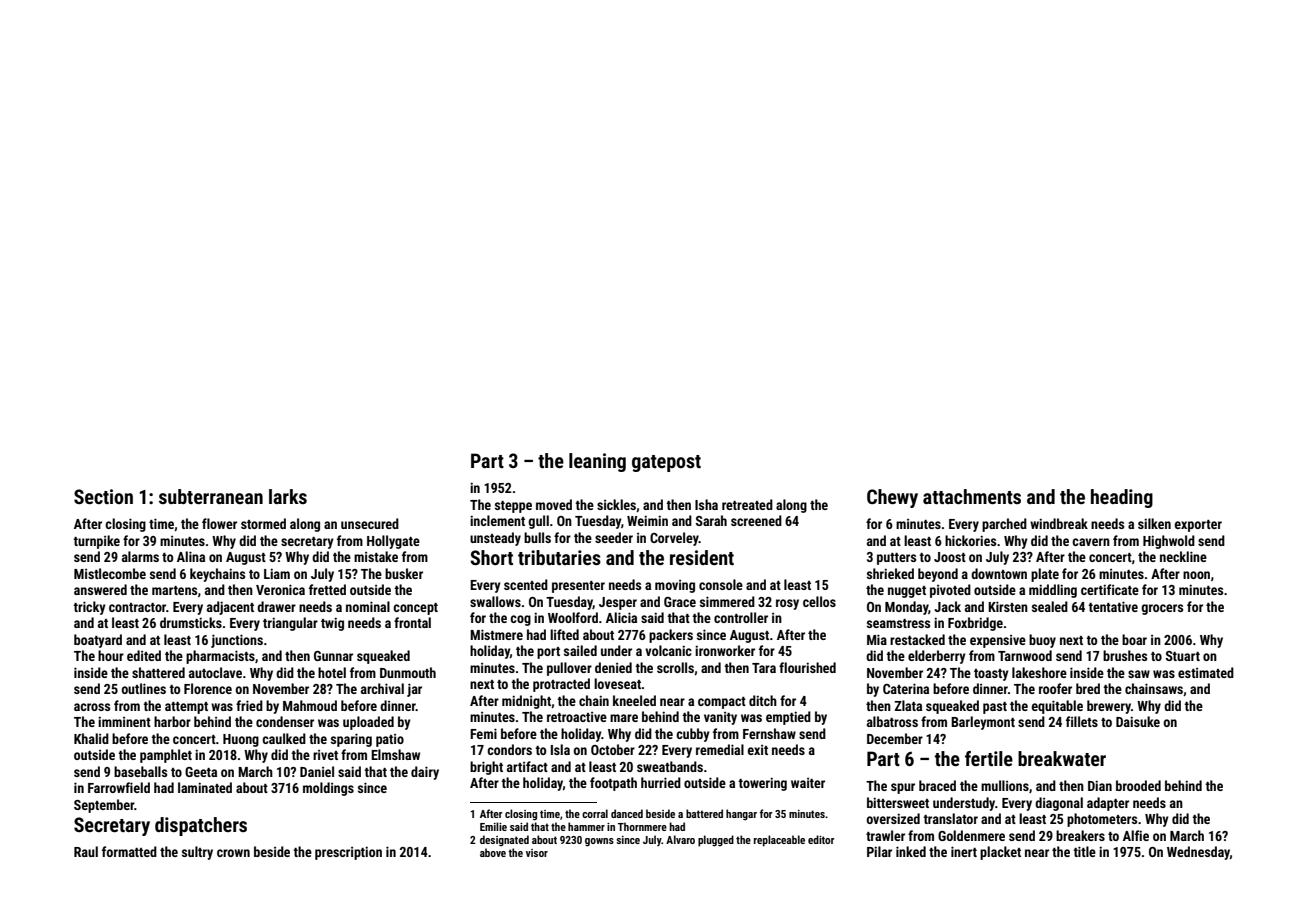  What do you see at coordinates (191, 622) in the document?
I see `drumsticks` at bounding box center [191, 622].
